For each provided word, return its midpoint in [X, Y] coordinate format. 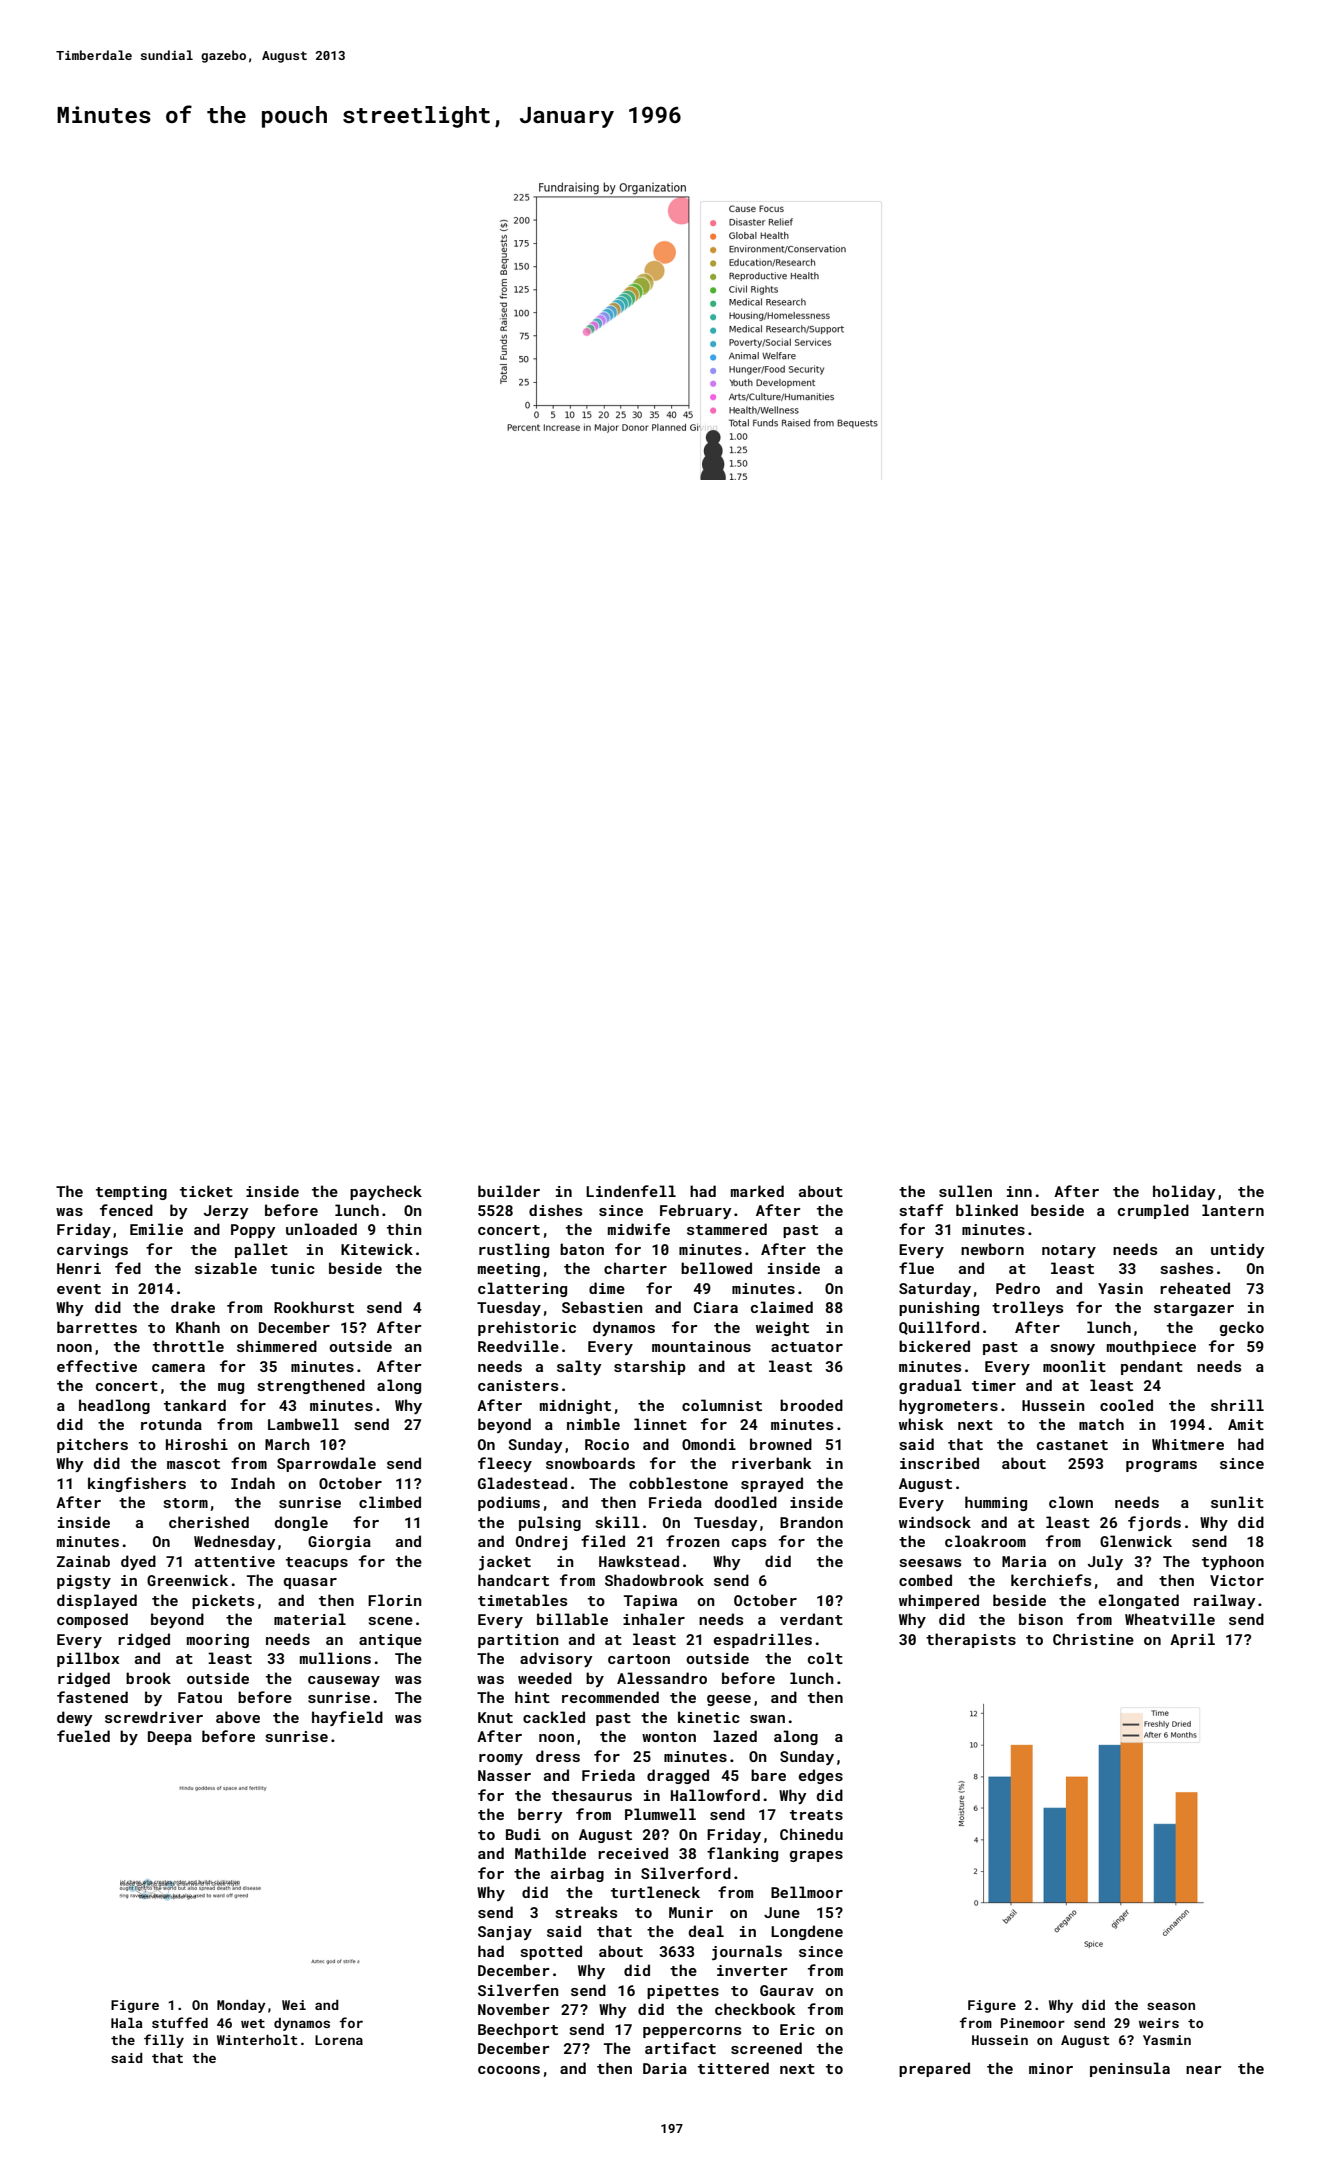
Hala [127, 2023]
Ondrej [541, 1542]
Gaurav [787, 1990]
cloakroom [985, 1541]
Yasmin [1167, 2040]
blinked [987, 1210]
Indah [253, 1483]
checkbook [755, 2009]
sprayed [772, 1484]
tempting [131, 1193]
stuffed [180, 2022]
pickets [223, 1601]
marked [757, 1191]
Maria [1024, 1561]
